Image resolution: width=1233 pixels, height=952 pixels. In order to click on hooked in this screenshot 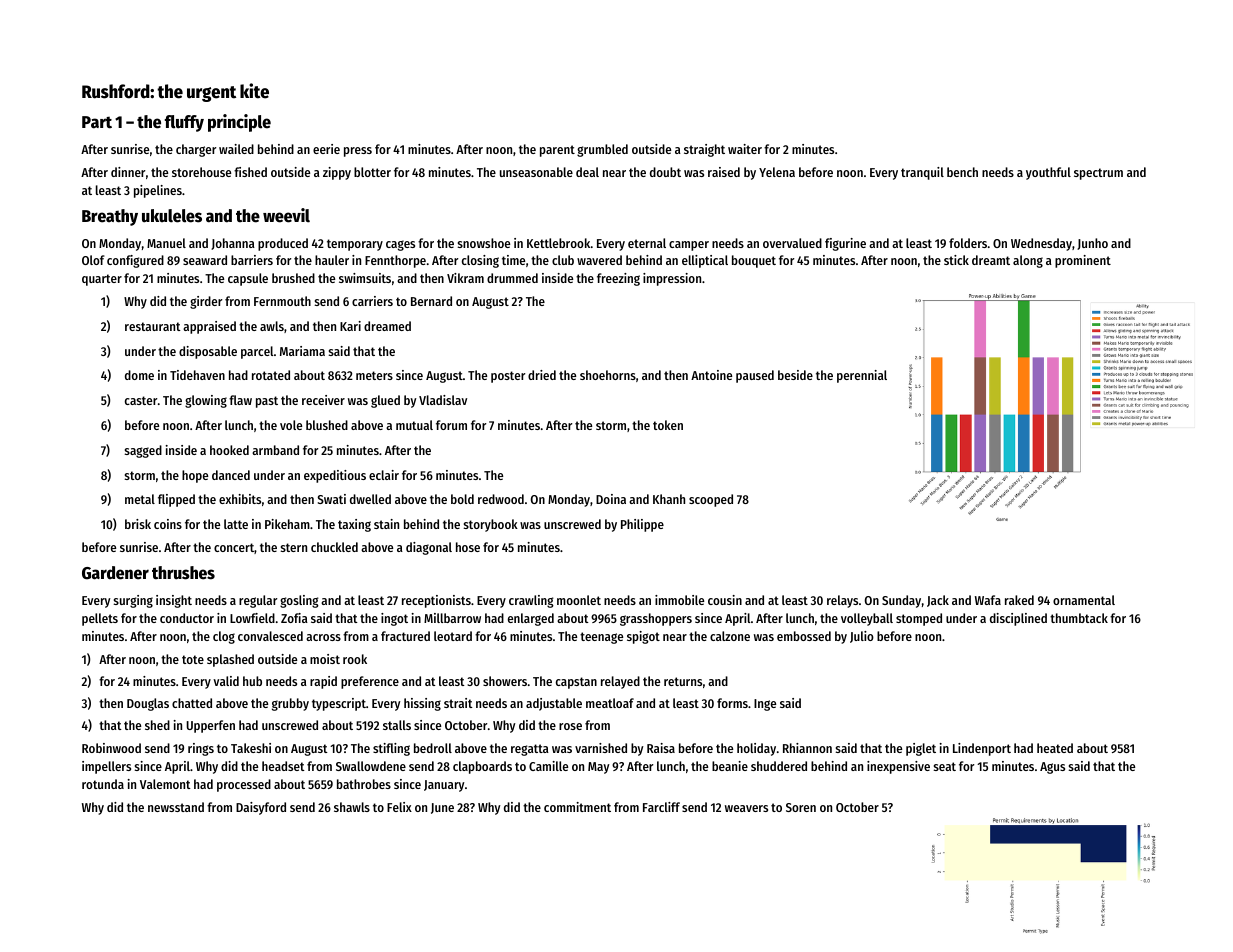, I will do `click(229, 450)`.
